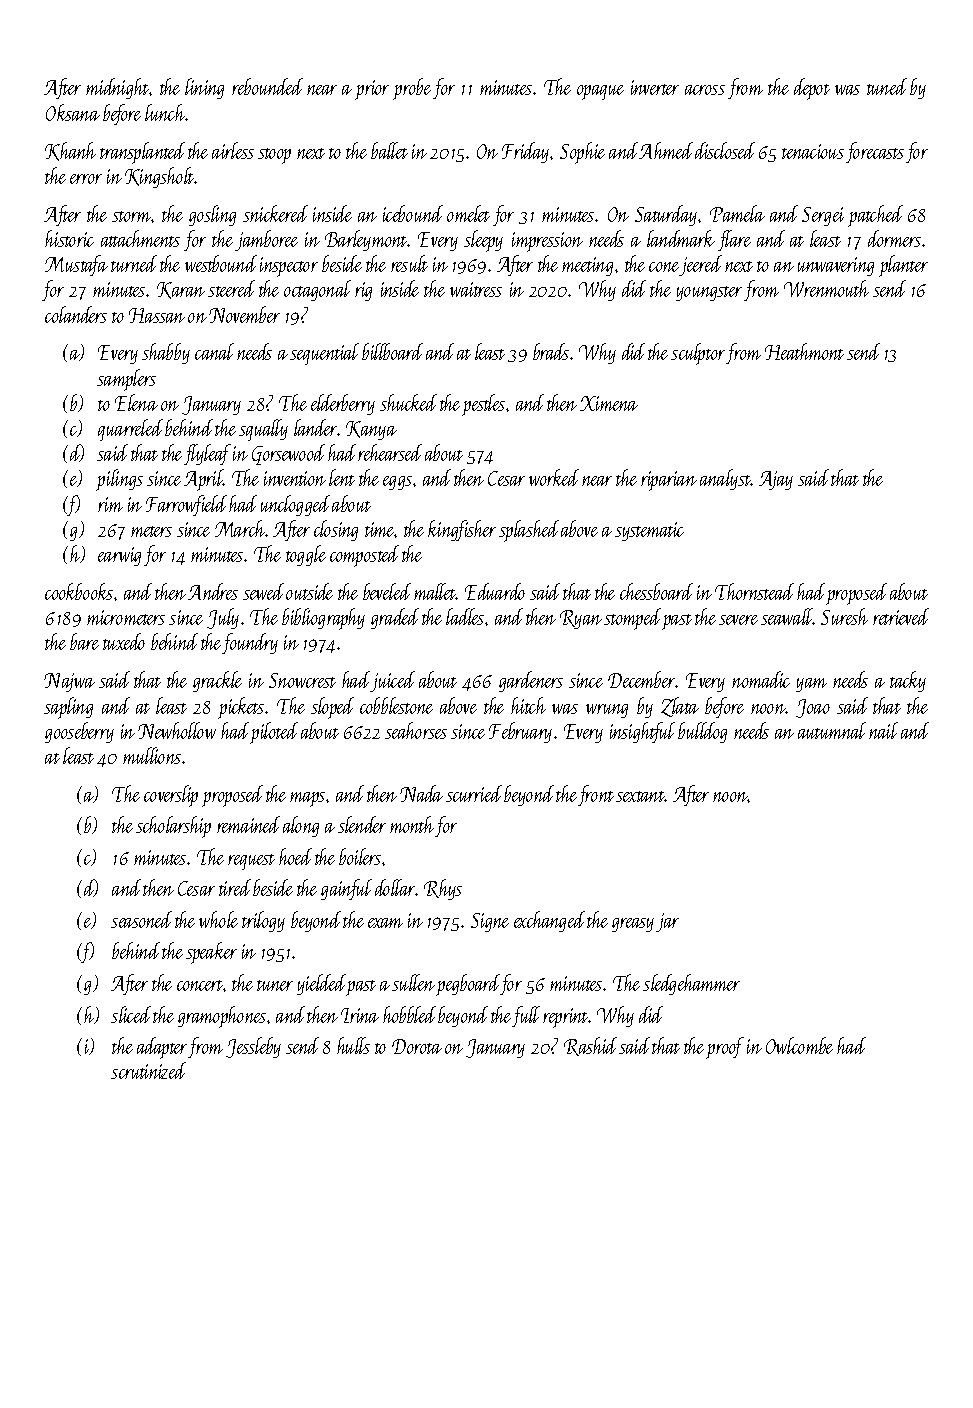 This page has height=1408, width=973. Describe the element at coordinates (887, 86) in the page. I see `tuned` at that location.
